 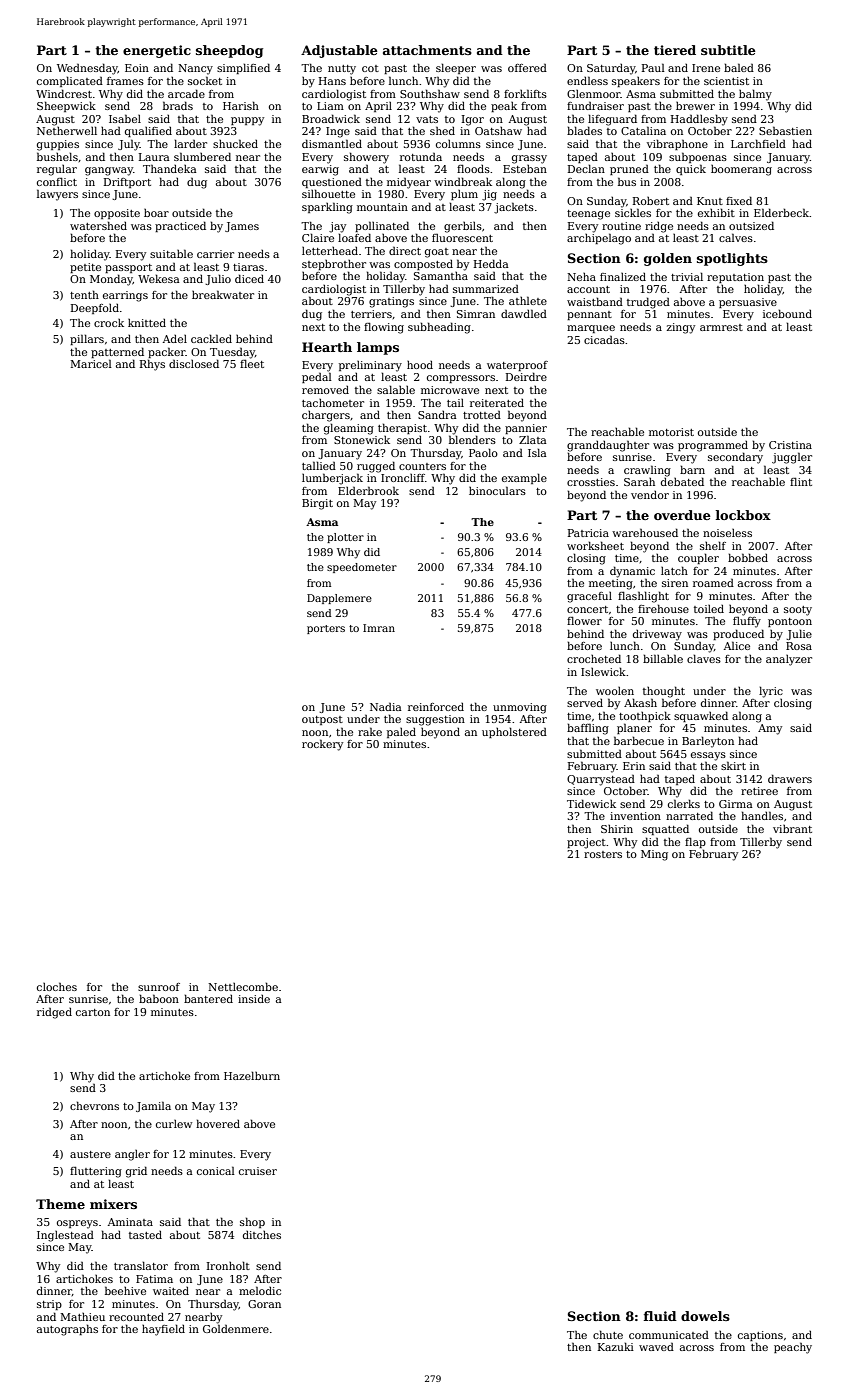 I want to click on rosters, so click(x=603, y=854).
